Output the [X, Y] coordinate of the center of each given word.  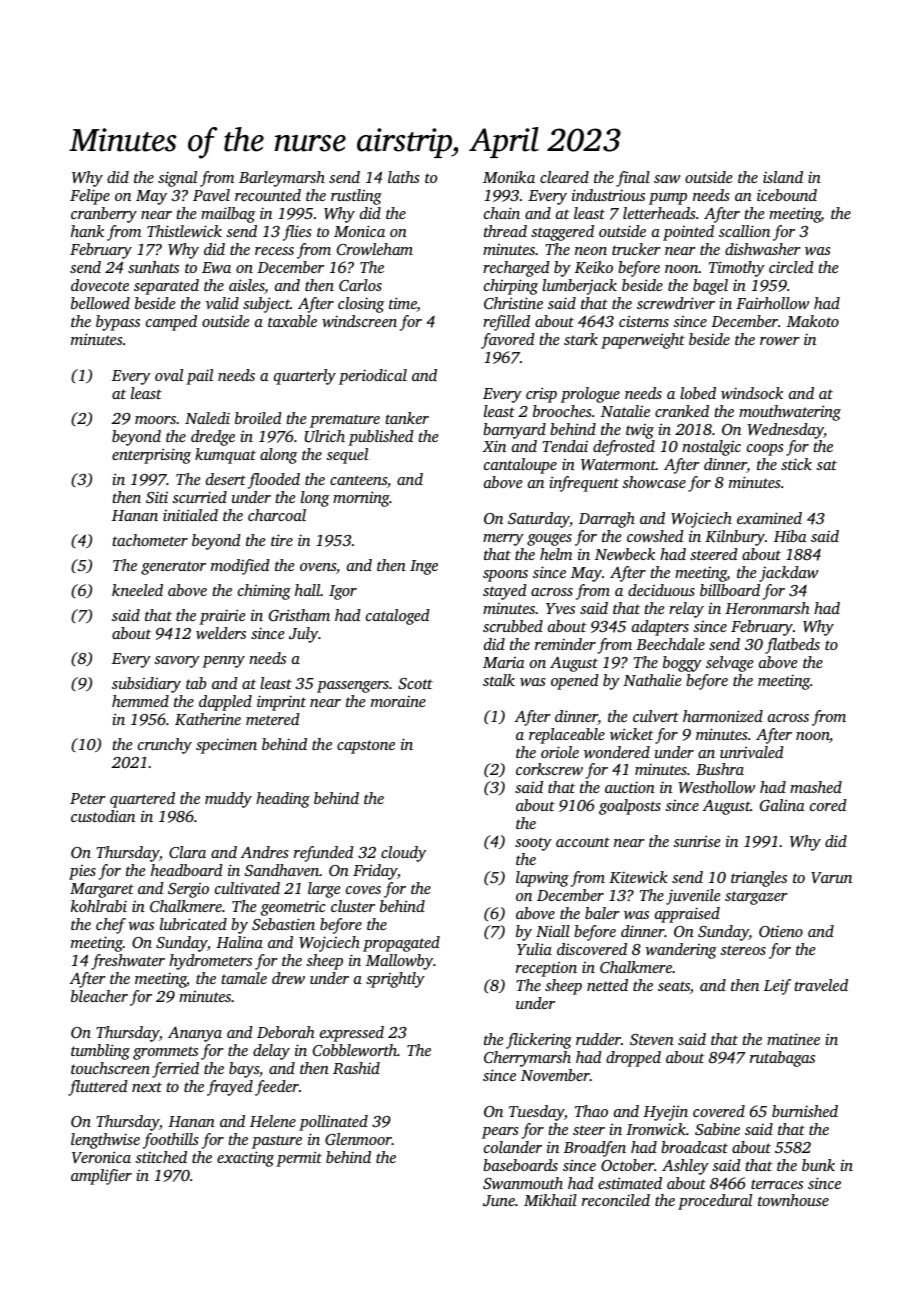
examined [769, 518]
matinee [793, 1039]
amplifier [101, 1177]
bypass [118, 323]
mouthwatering [790, 413]
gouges [549, 540]
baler [602, 913]
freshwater [128, 962]
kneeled [137, 590]
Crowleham [375, 249]
